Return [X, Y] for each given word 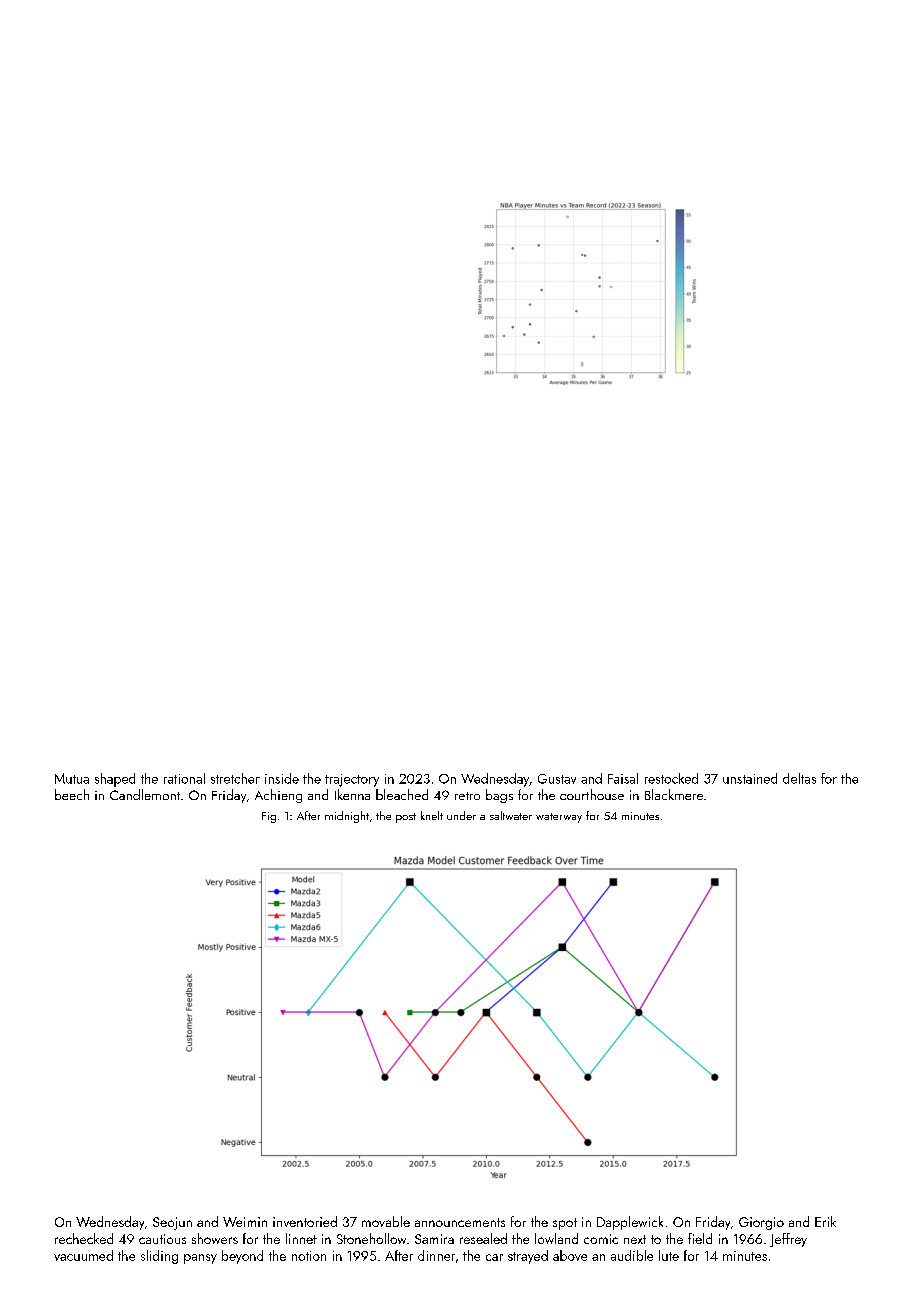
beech [72, 794]
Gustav [557, 779]
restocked [671, 778]
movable [386, 1221]
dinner [436, 1255]
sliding [159, 1257]
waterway [559, 818]
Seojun [172, 1223]
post [406, 818]
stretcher [235, 778]
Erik [825, 1221]
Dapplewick [630, 1223]
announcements [460, 1222]
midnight [347, 817]
